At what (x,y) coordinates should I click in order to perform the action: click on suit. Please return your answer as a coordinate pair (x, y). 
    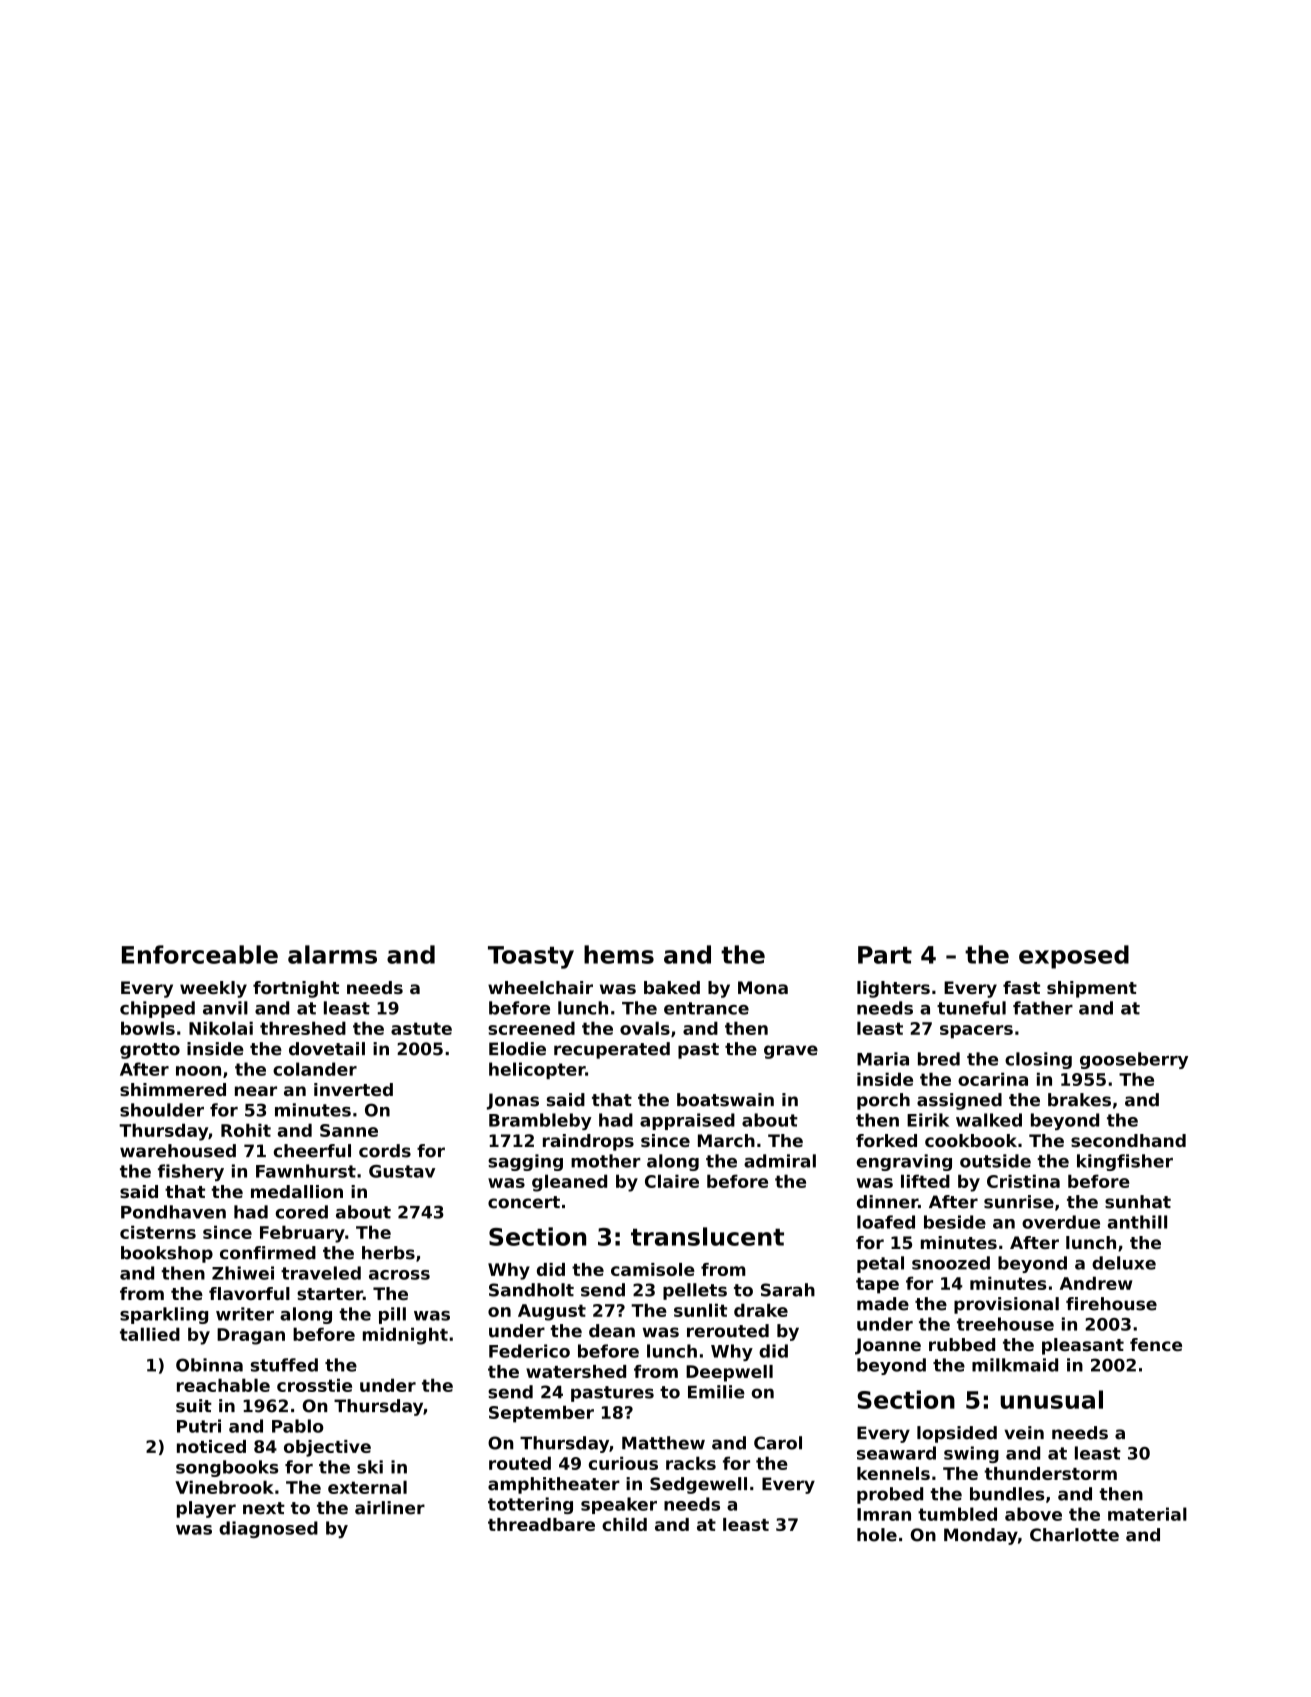
    Looking at the image, I should click on (194, 1406).
